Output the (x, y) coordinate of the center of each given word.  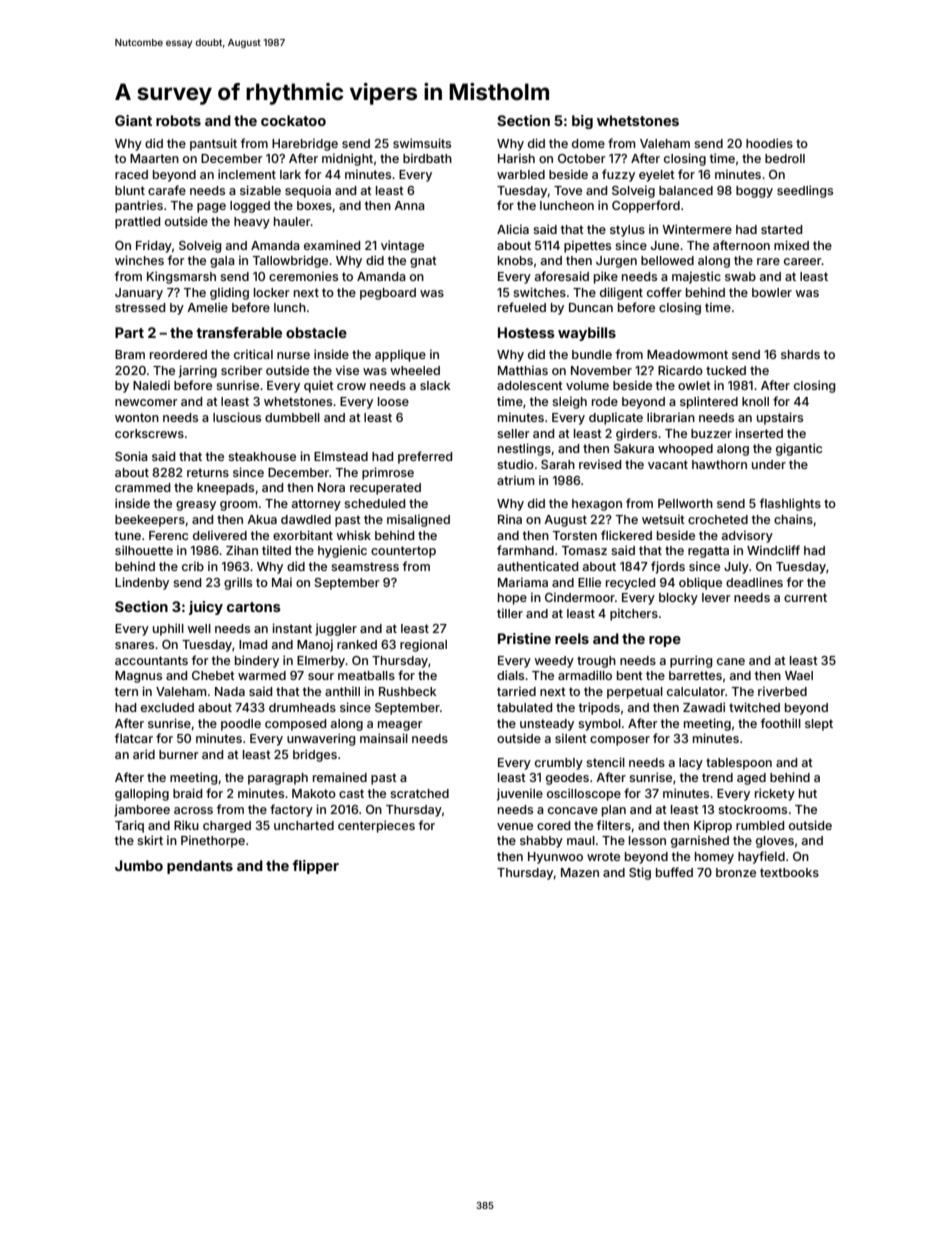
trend (717, 777)
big (582, 122)
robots (178, 120)
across (193, 810)
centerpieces (376, 826)
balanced (686, 190)
